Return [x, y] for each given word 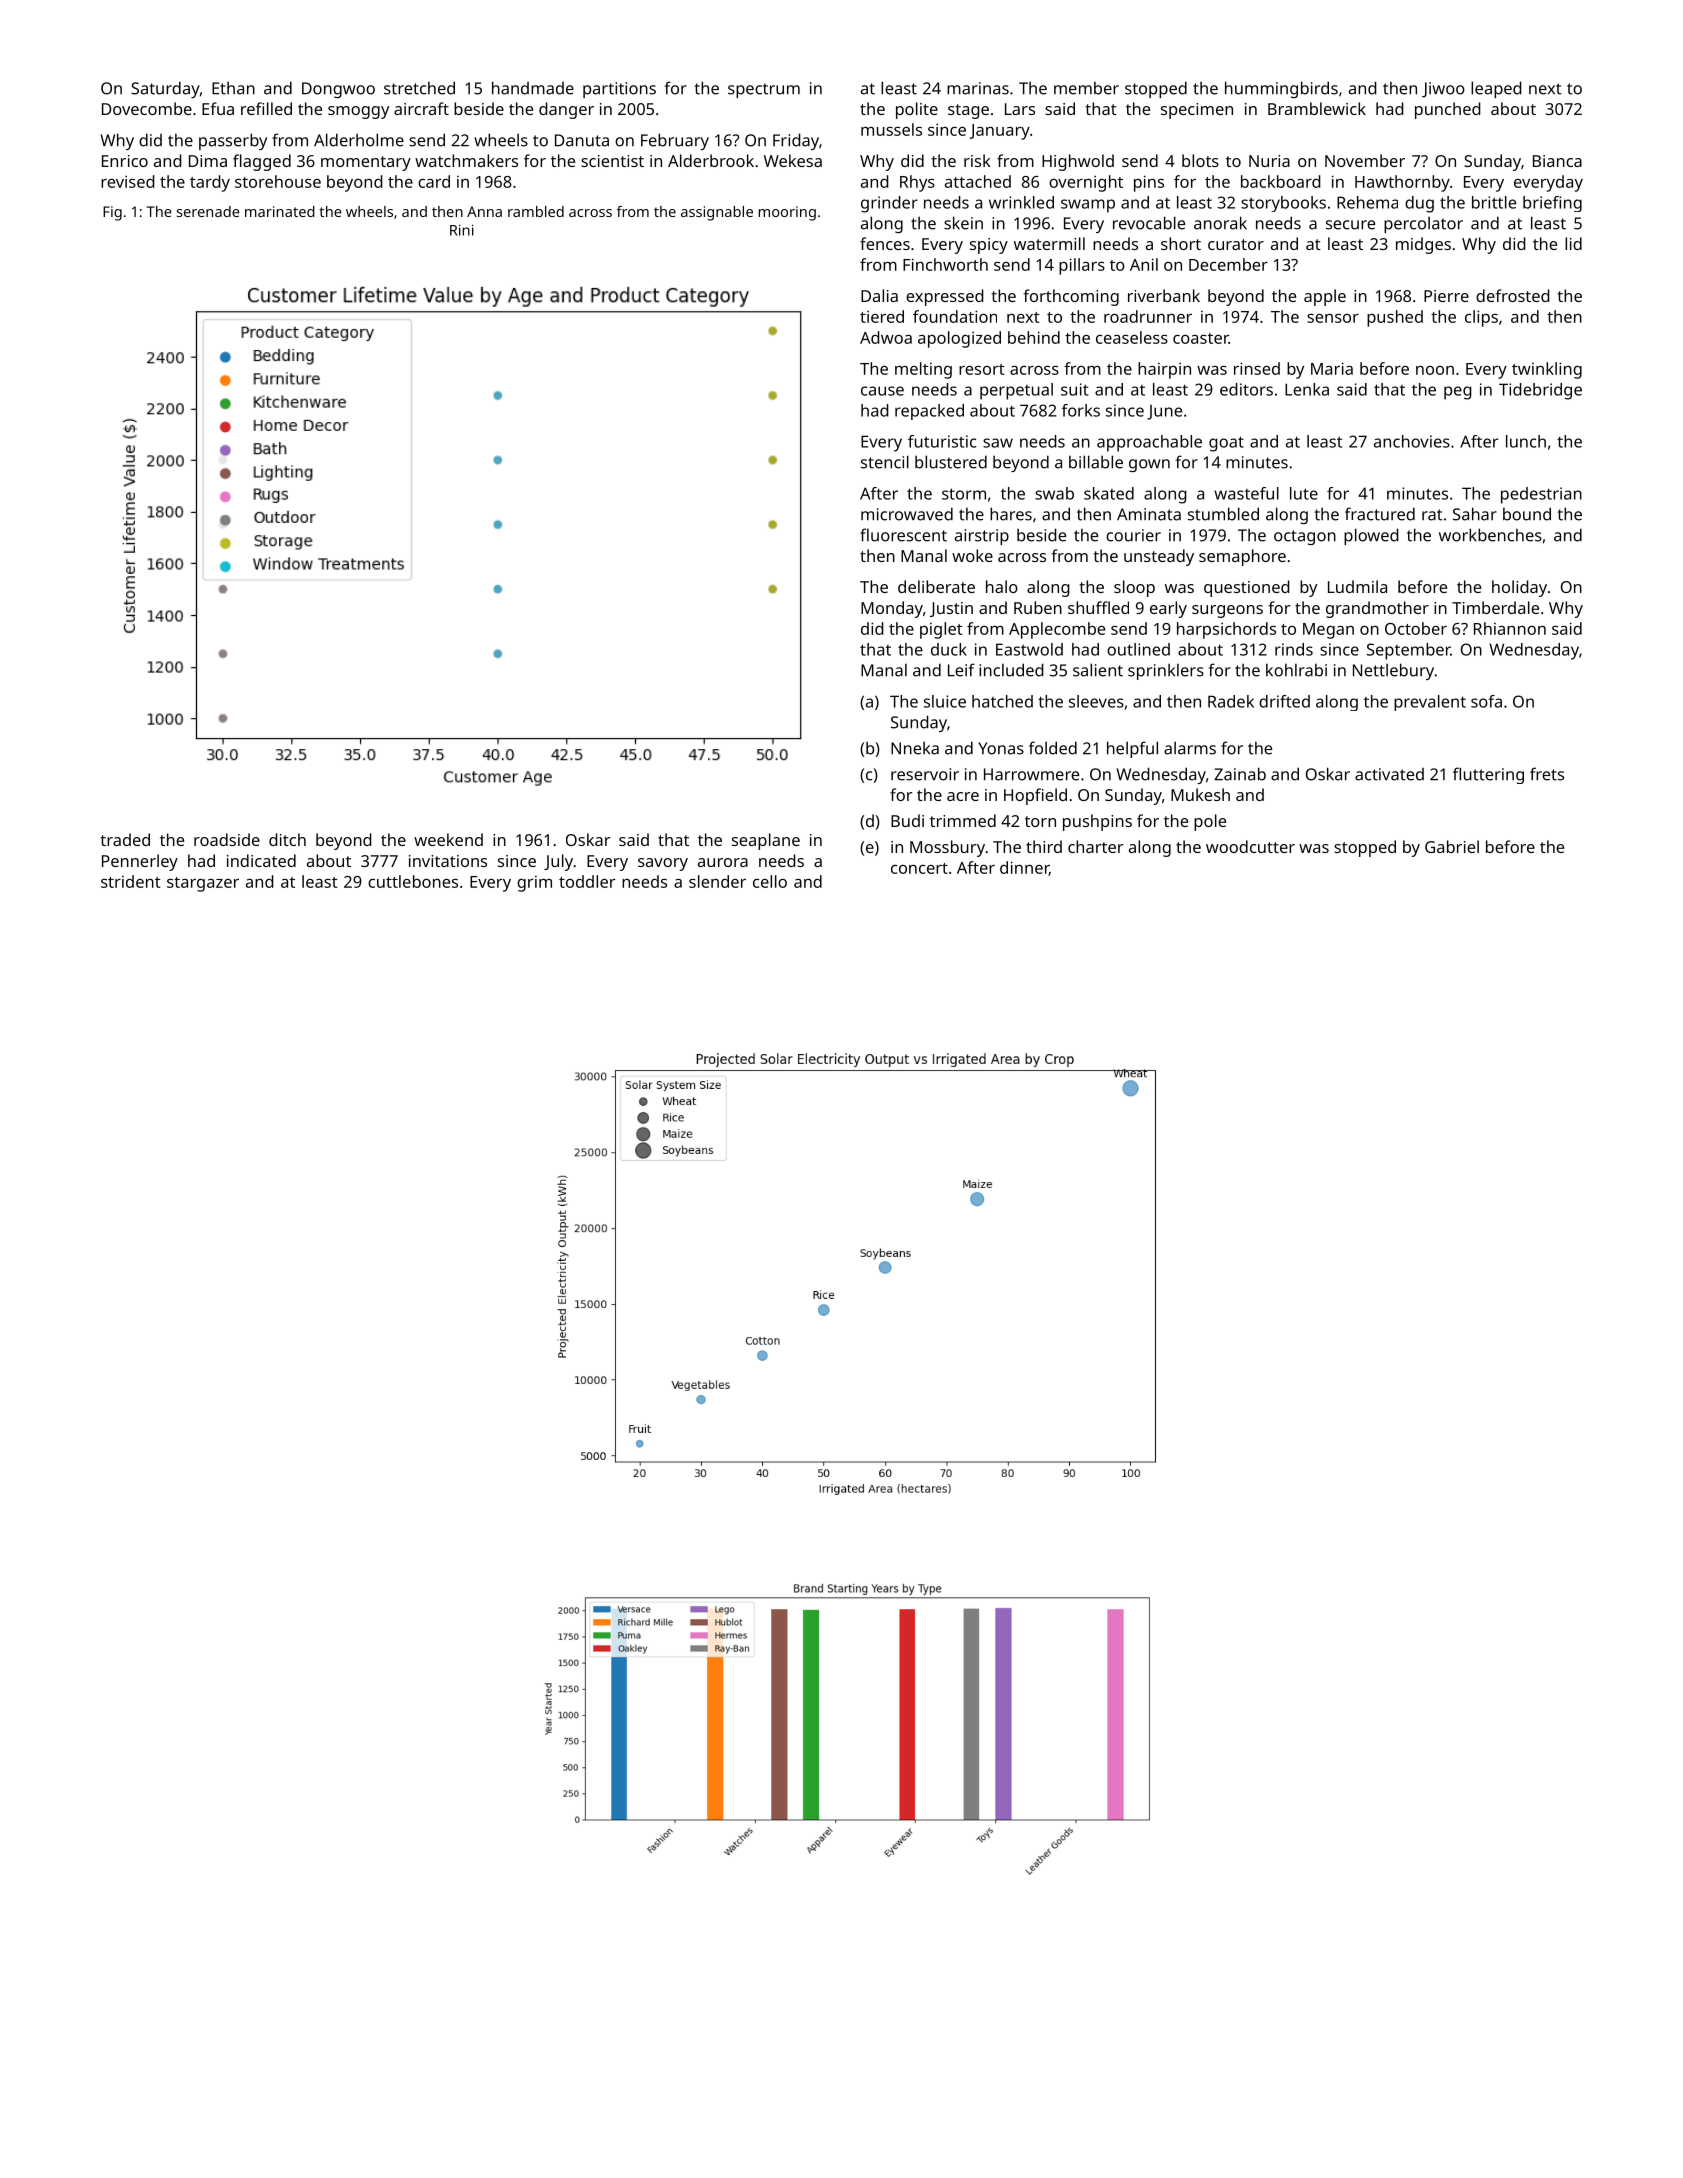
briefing [1552, 204]
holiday [1519, 588]
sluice [945, 701]
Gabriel [1452, 846]
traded [125, 839]
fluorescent [903, 535]
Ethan [233, 88]
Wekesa [793, 160]
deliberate [936, 586]
